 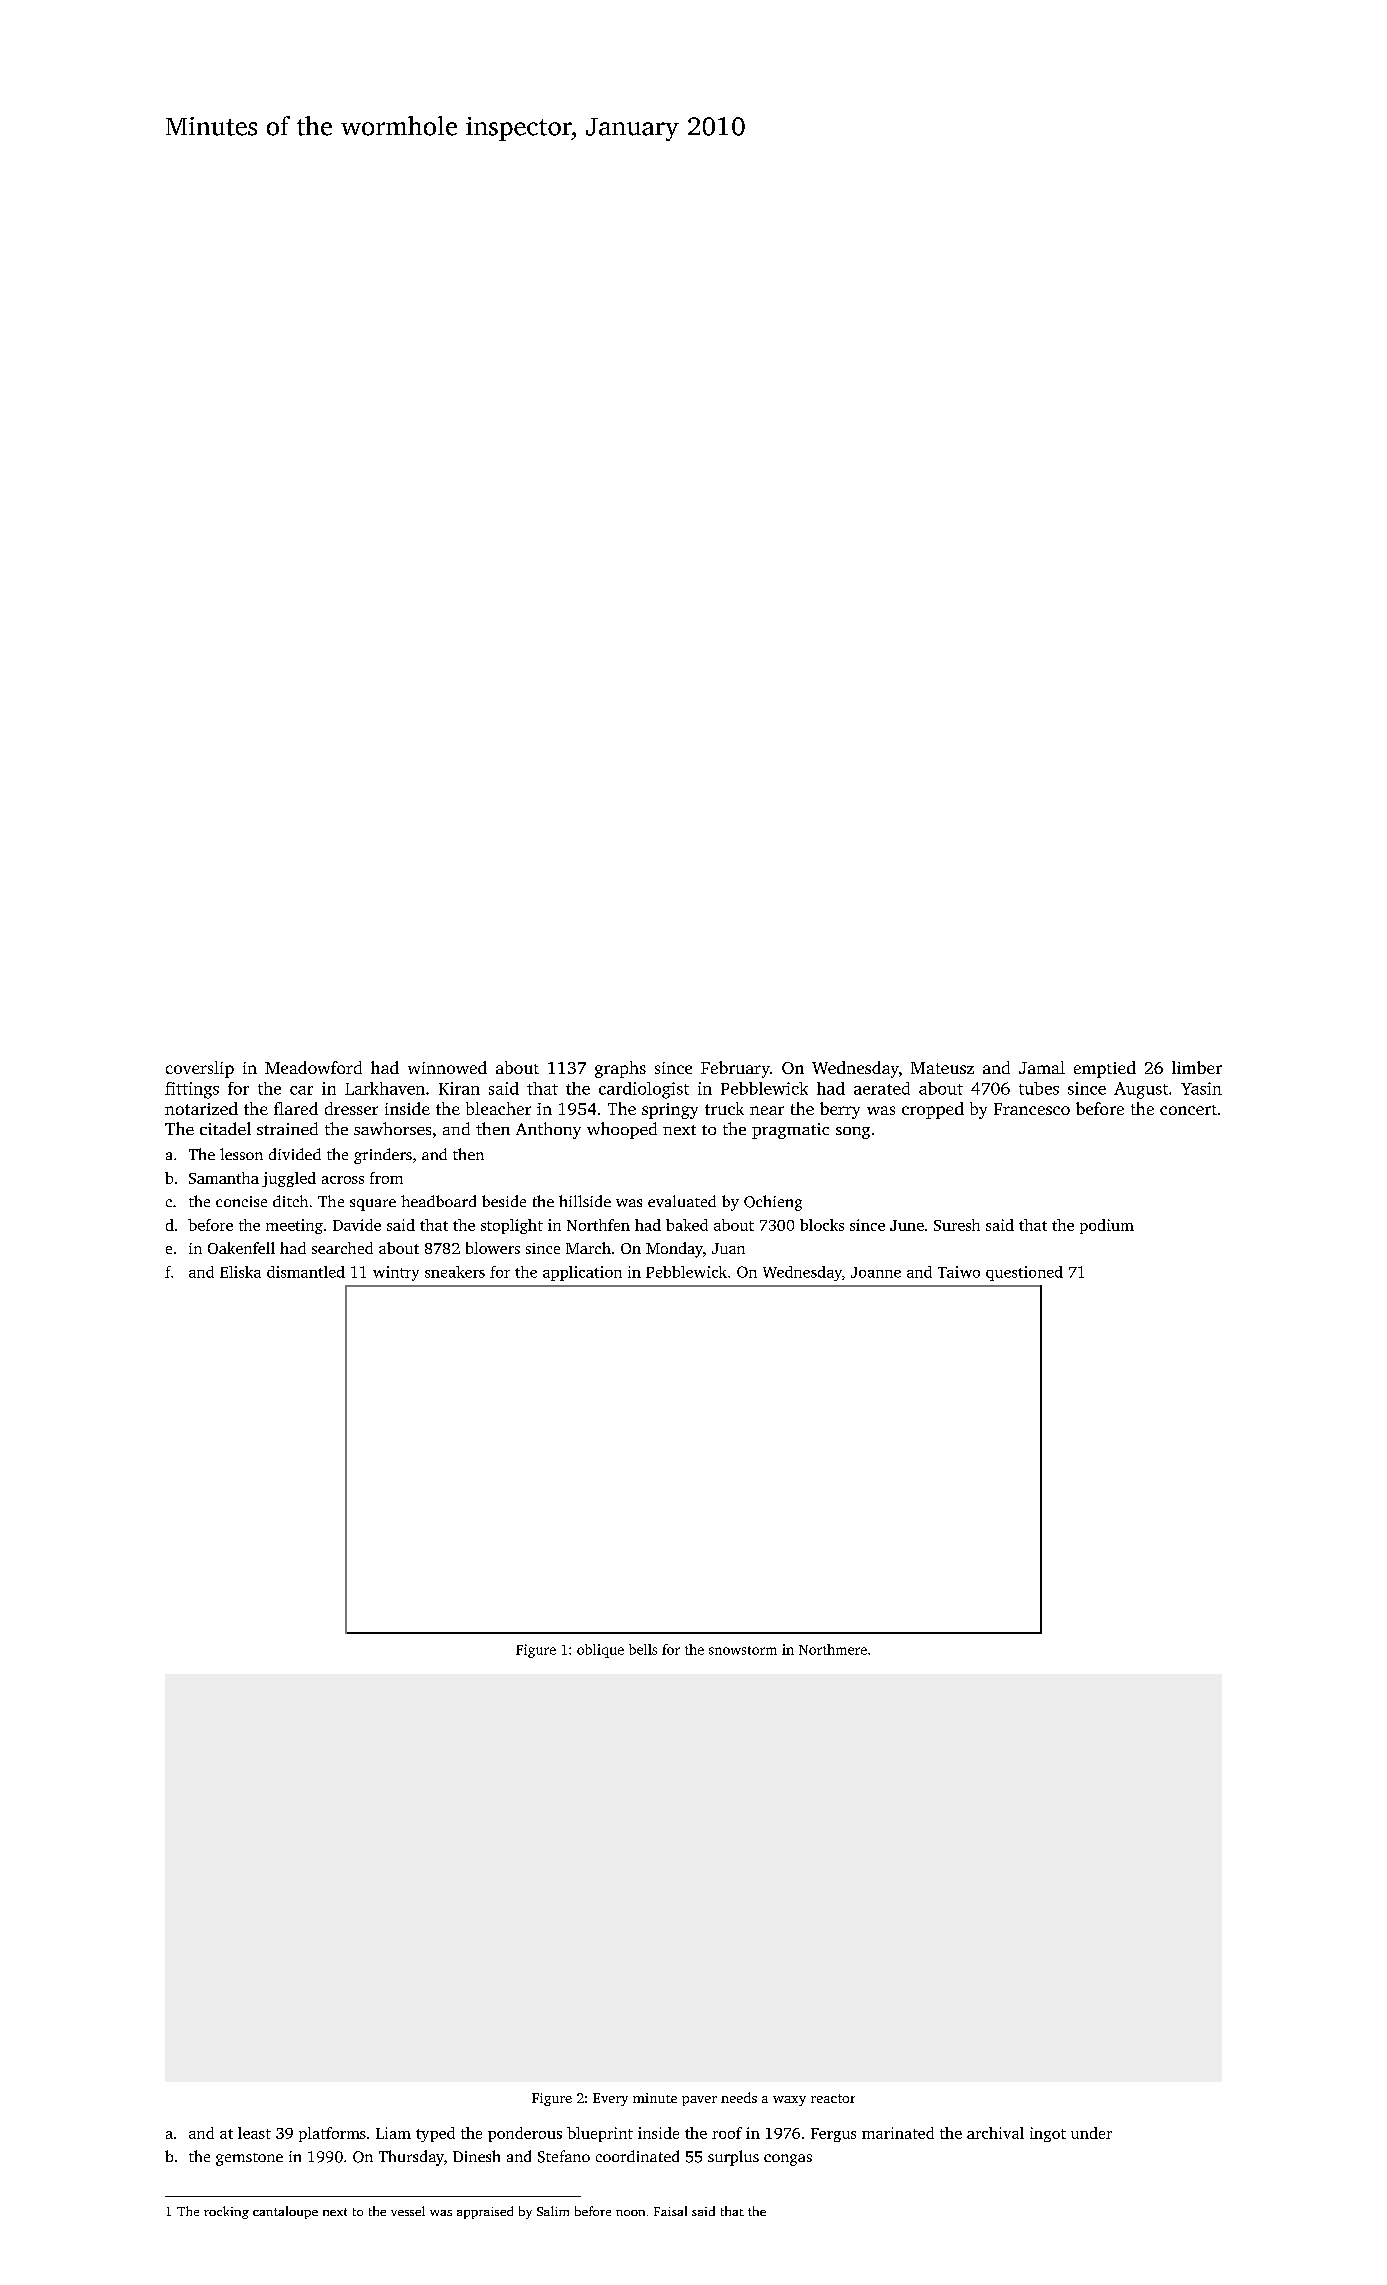 What do you see at coordinates (600, 1651) in the document?
I see `oblique` at bounding box center [600, 1651].
